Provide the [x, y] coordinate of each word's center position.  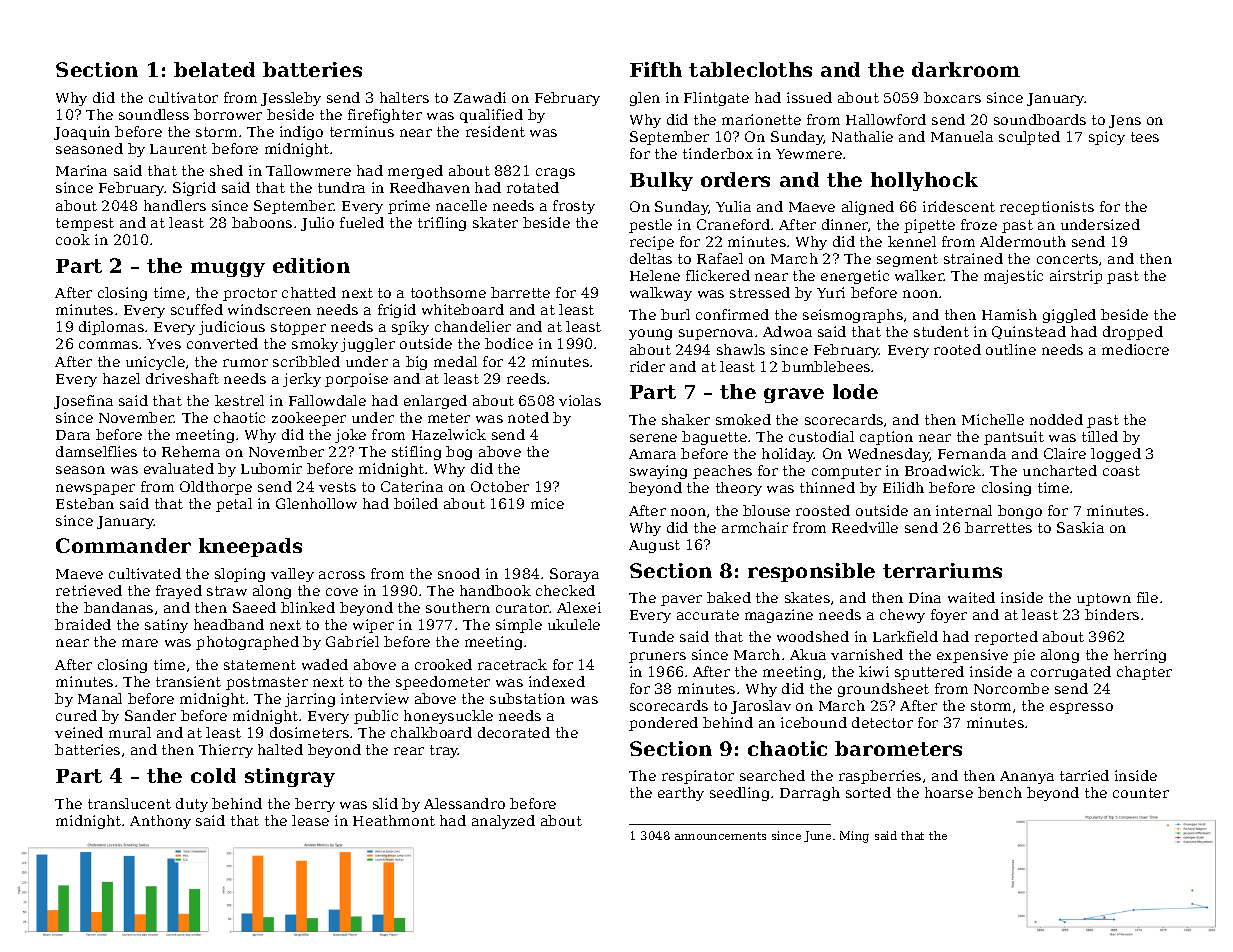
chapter [1144, 673]
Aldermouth [1023, 241]
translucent [129, 803]
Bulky [661, 181]
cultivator [183, 97]
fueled [362, 222]
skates [807, 597]
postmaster [267, 683]
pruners [657, 657]
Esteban [85, 503]
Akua [808, 654]
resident [495, 131]
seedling [739, 794]
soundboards [1040, 119]
